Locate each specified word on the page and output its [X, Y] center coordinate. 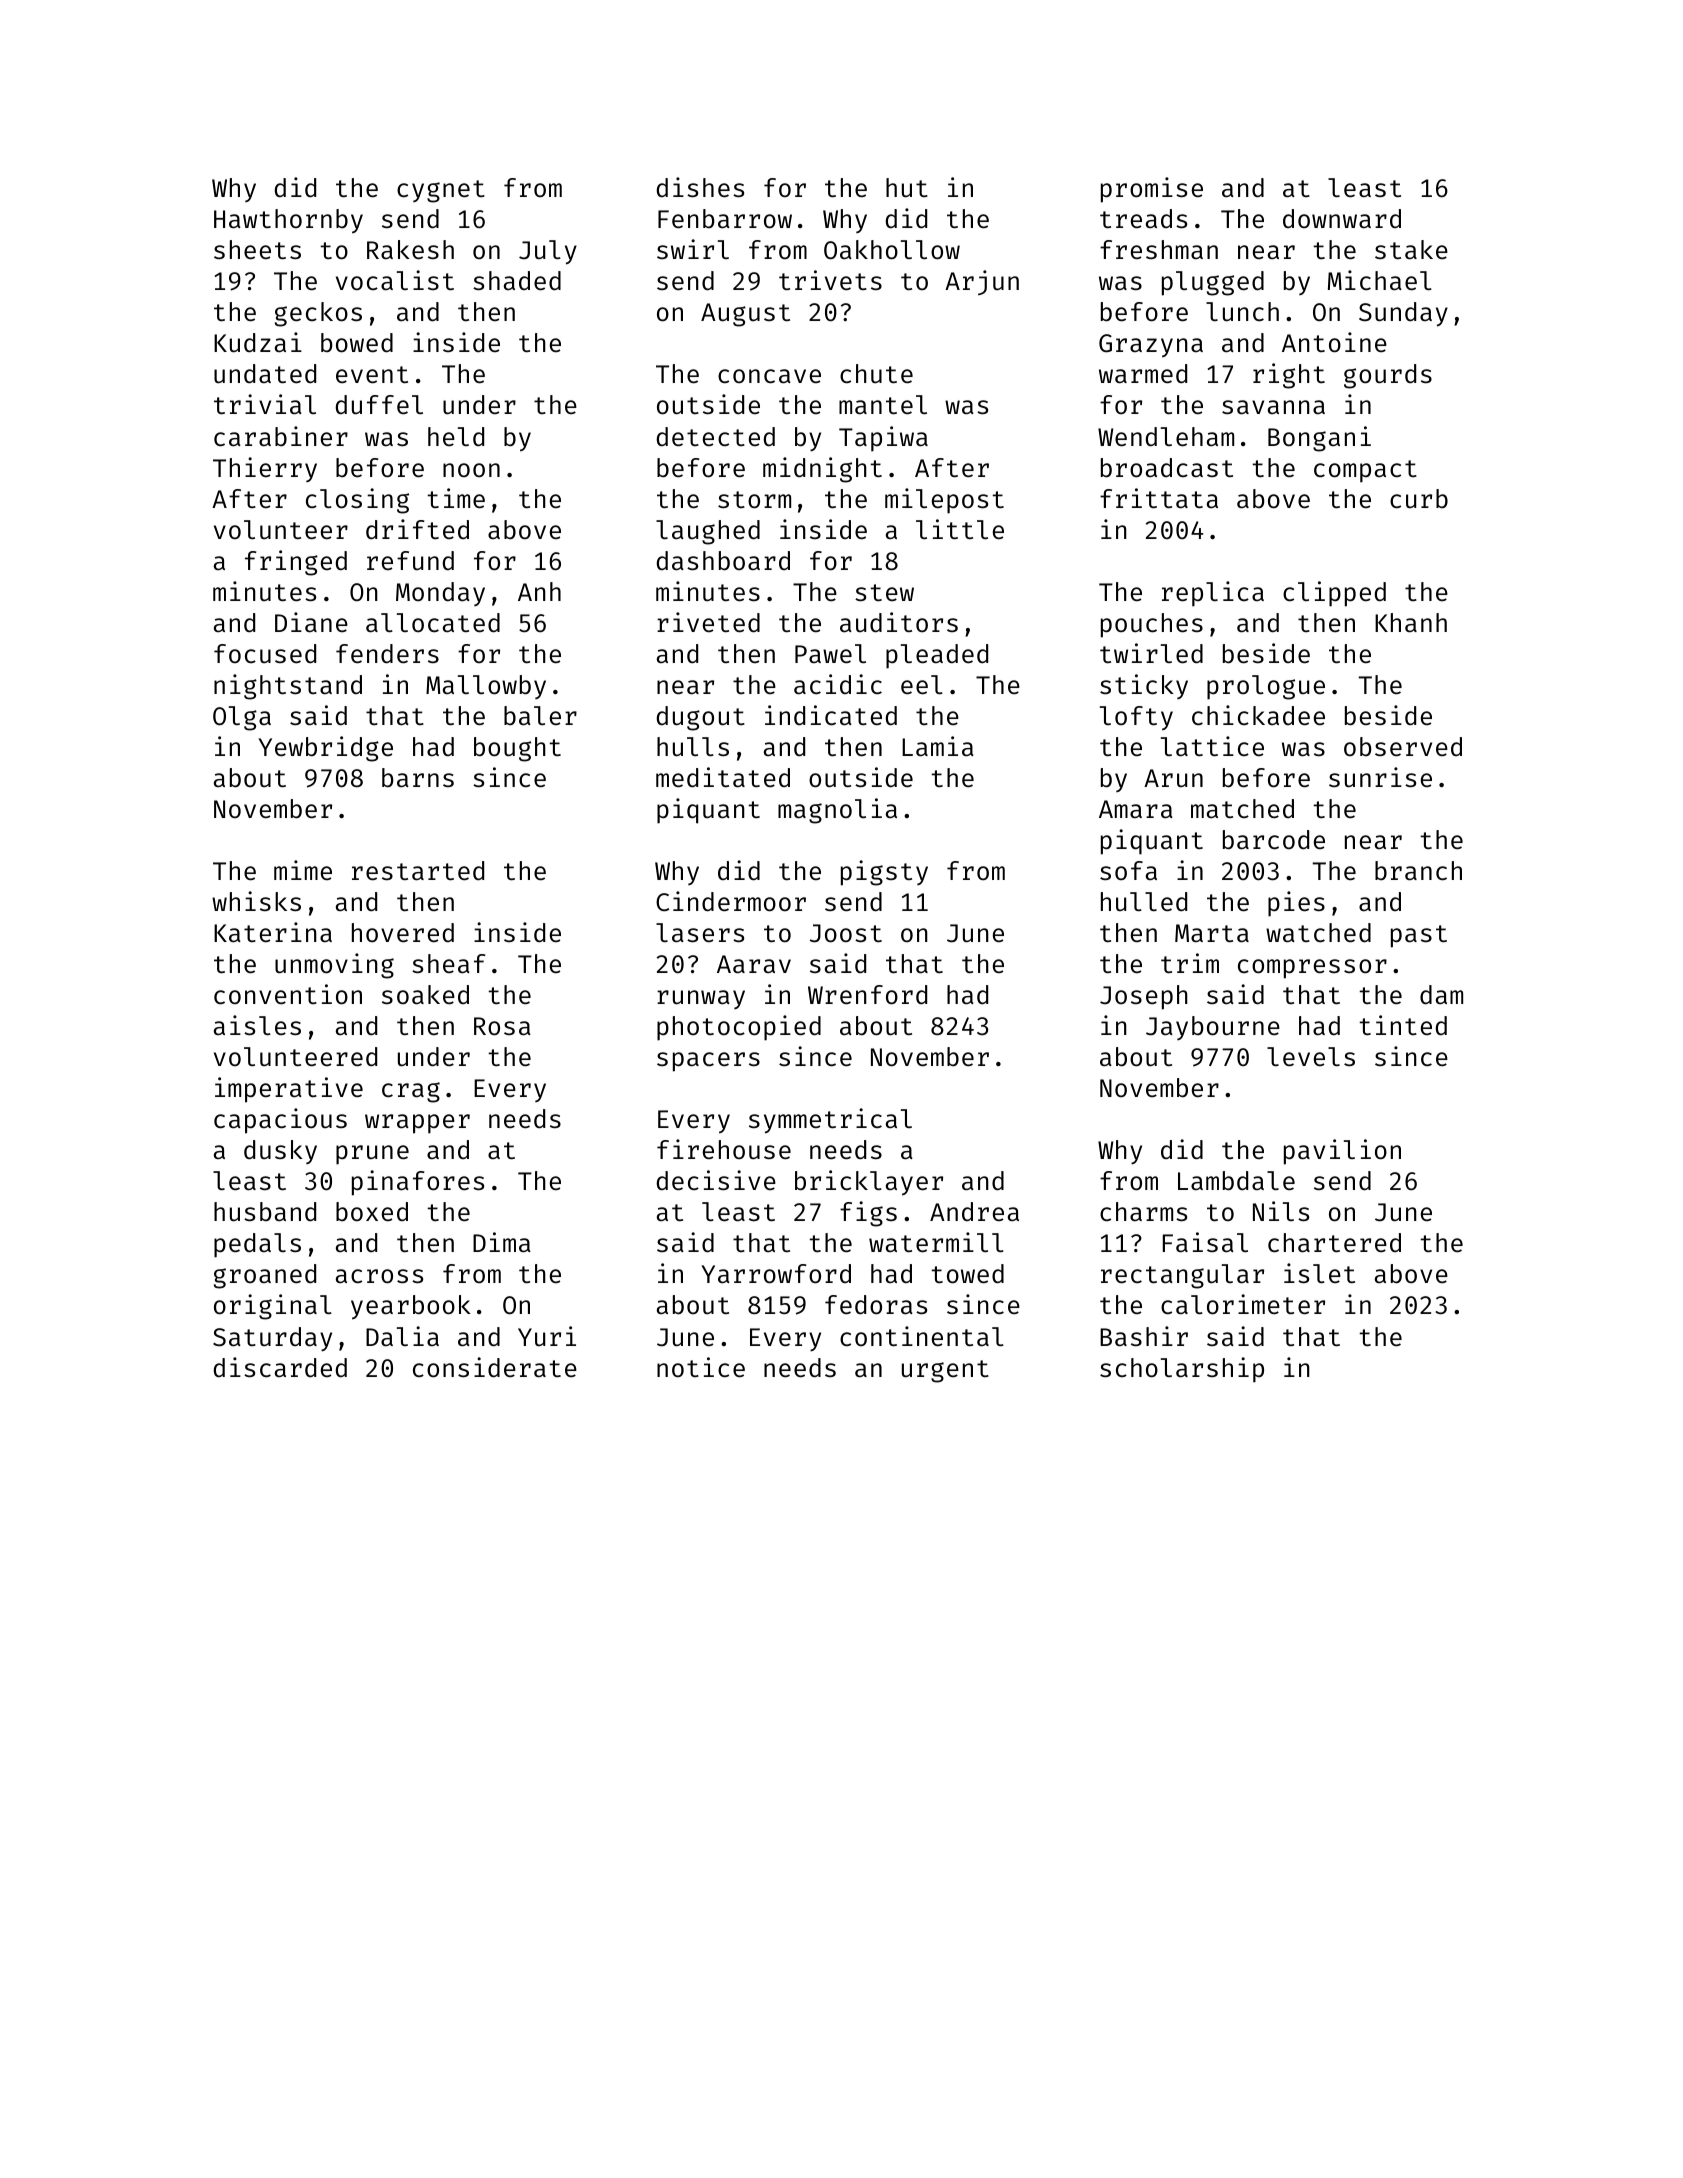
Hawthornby [288, 221]
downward [1342, 219]
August [745, 315]
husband [265, 1212]
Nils [1281, 1211]
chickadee [1258, 715]
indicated [831, 715]
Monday [440, 594]
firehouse [724, 1149]
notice [701, 1367]
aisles [257, 1025]
